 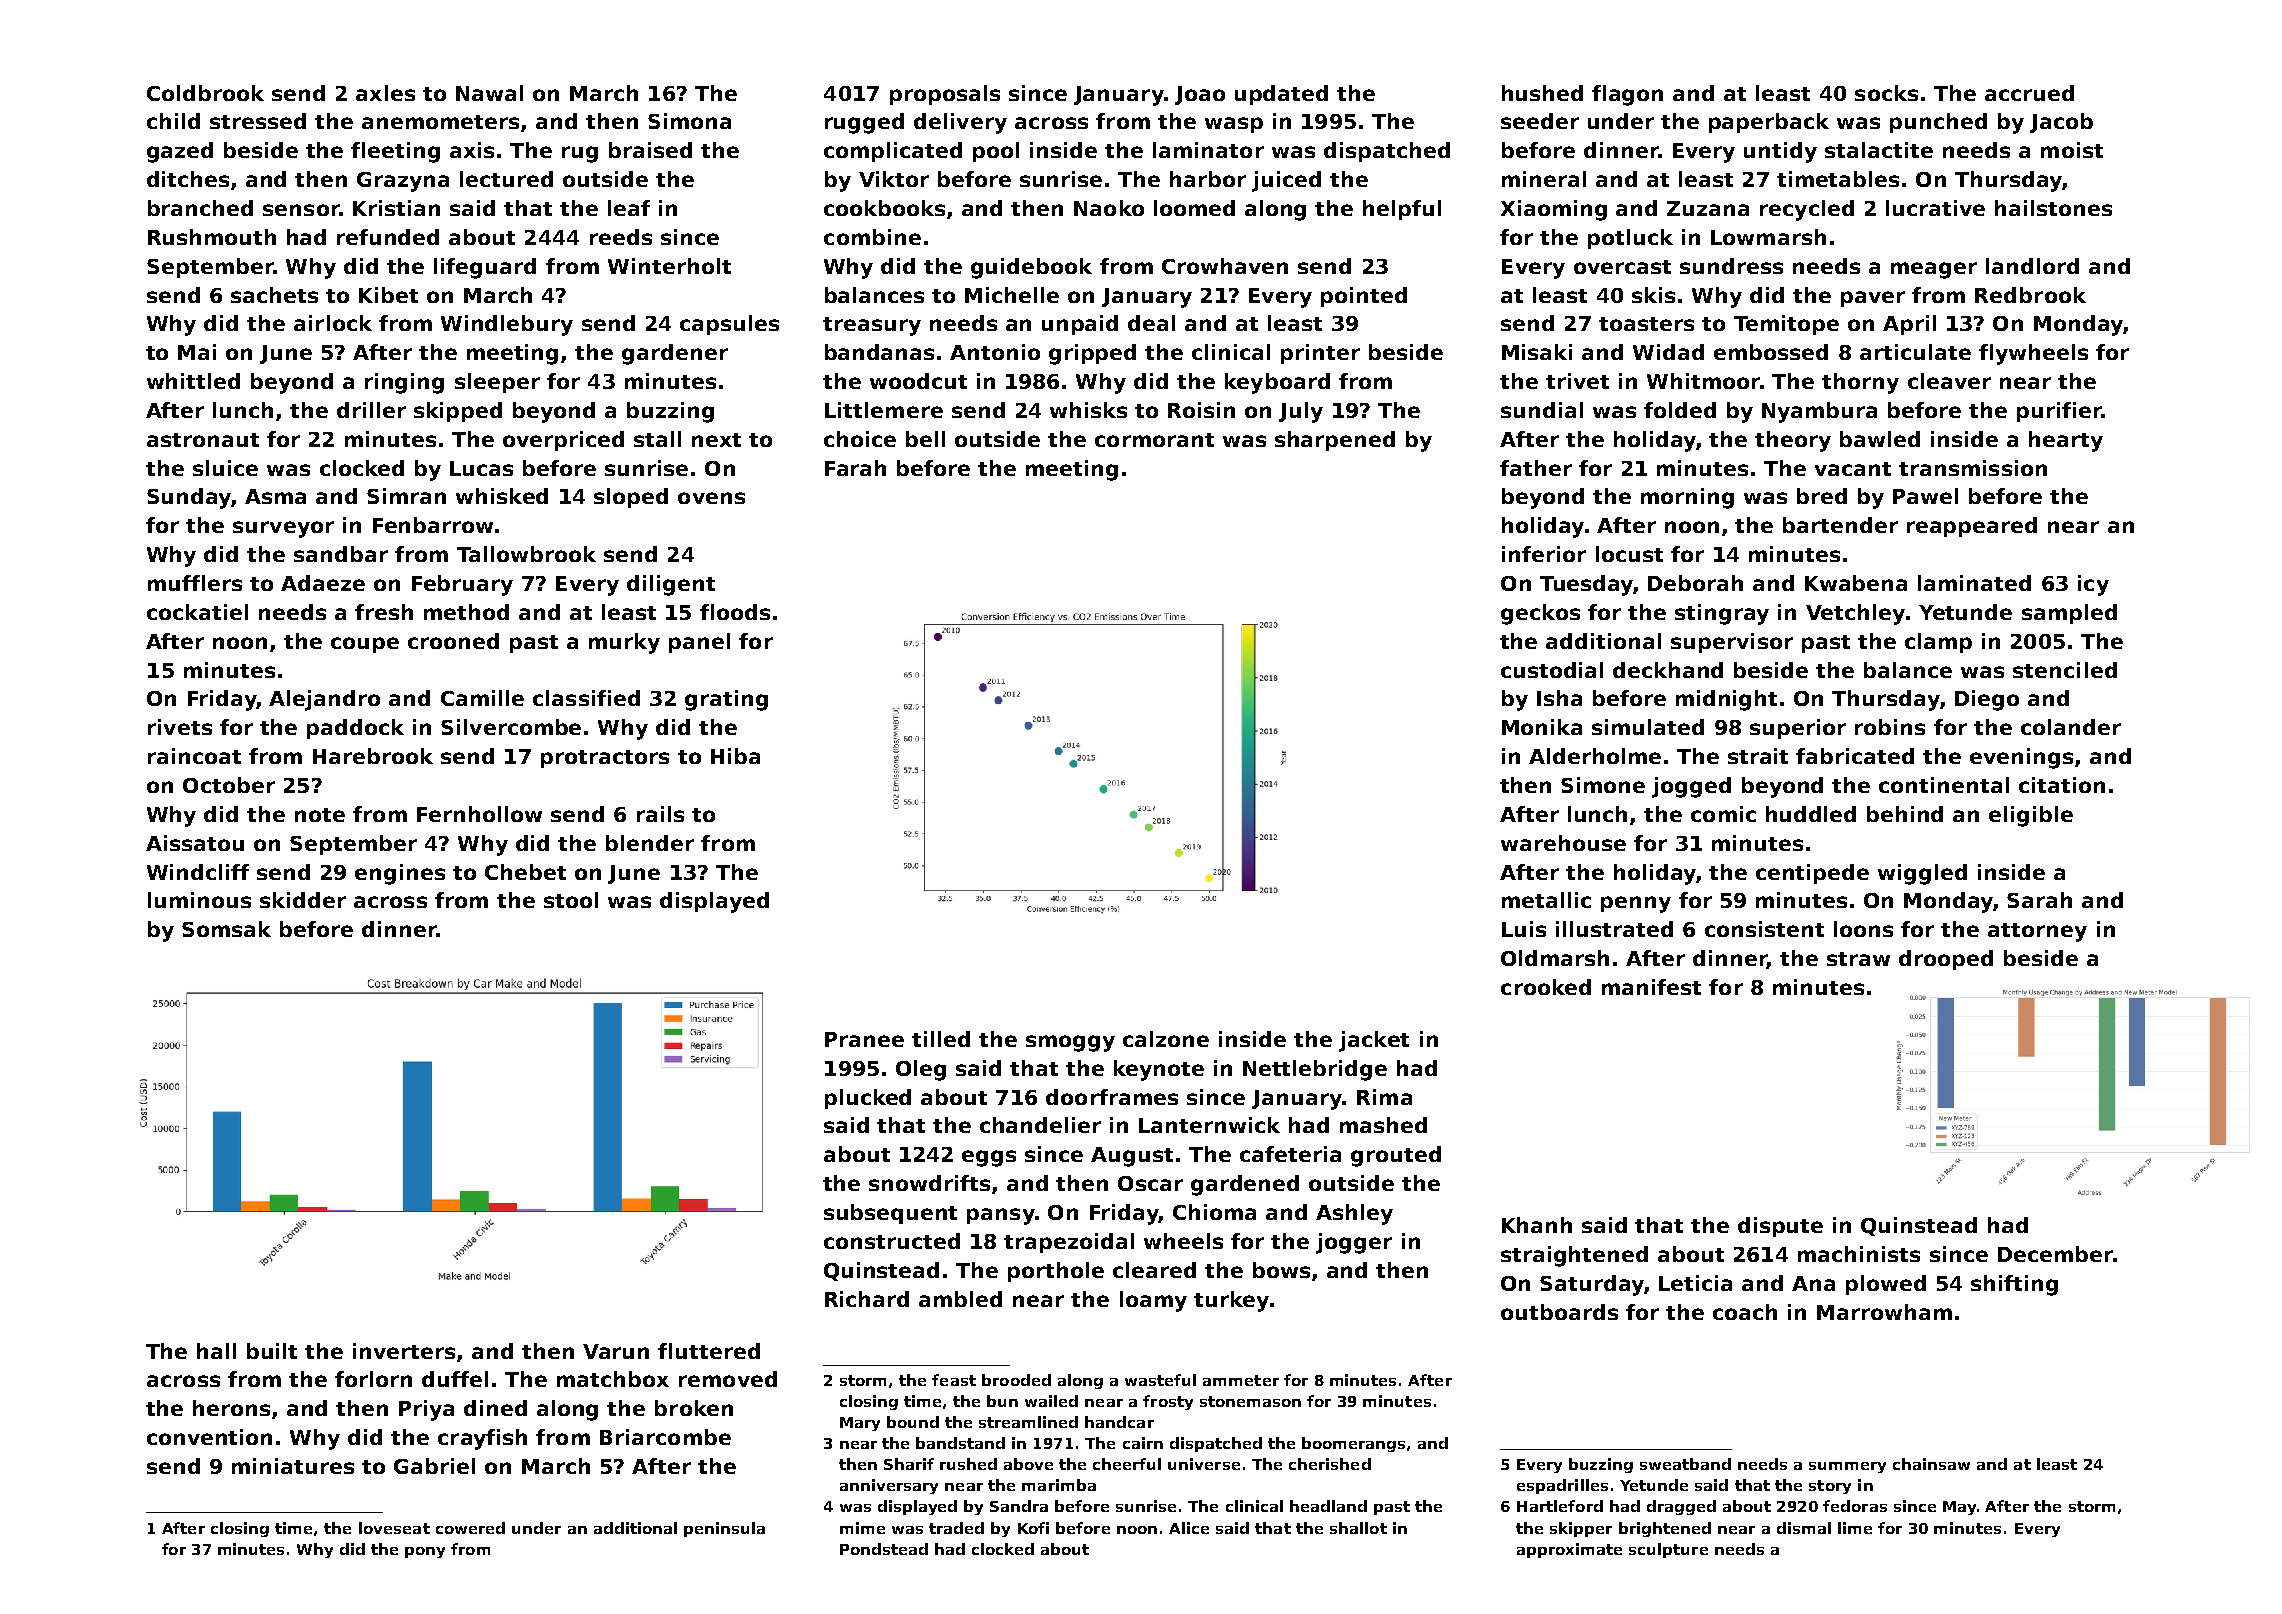 I want to click on Lanternwick, so click(x=1209, y=1125).
